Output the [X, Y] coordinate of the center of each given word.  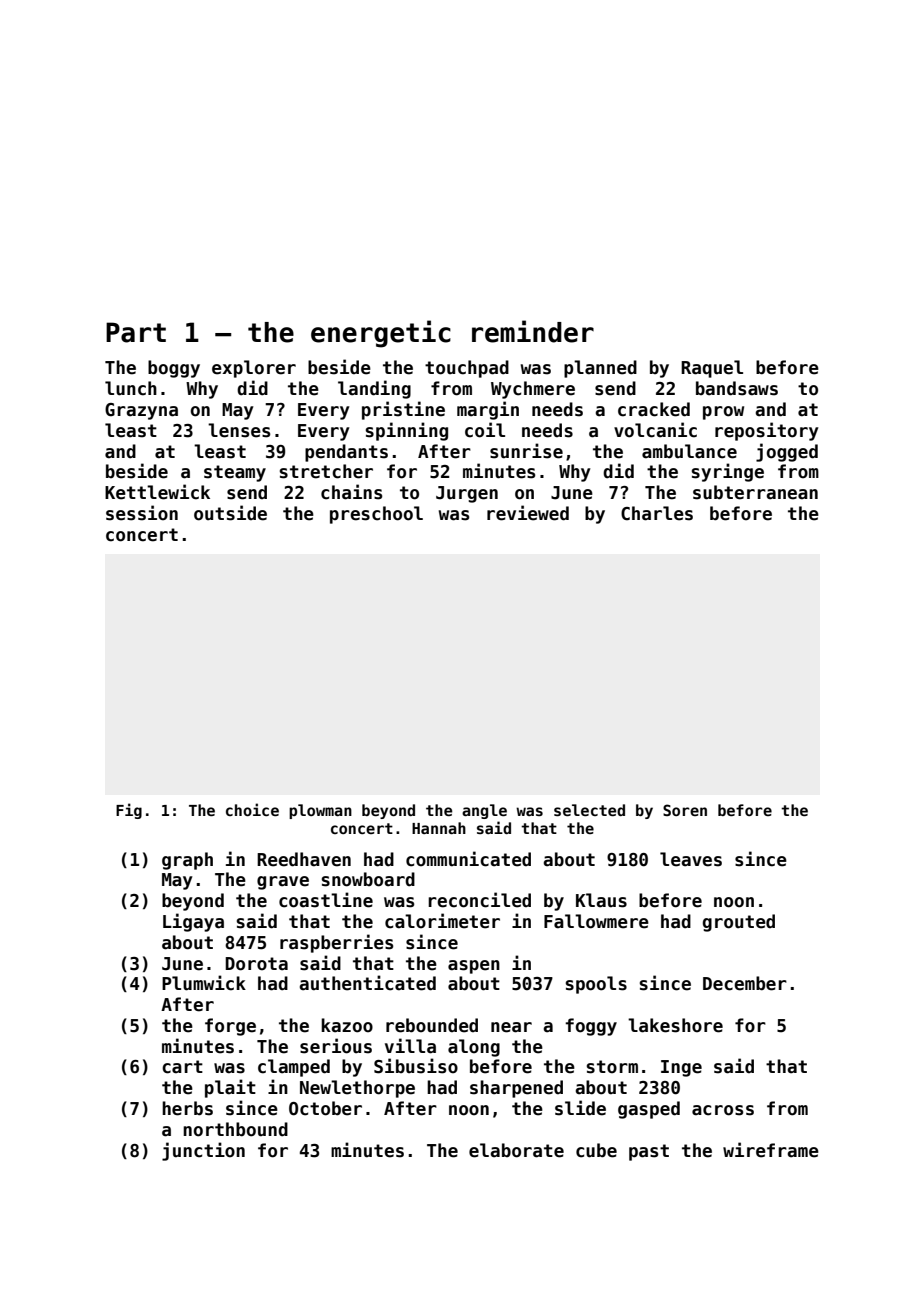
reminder [533, 331]
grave [283, 883]
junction [203, 1151]
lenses [239, 430]
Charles [657, 513]
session [142, 513]
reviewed [528, 513]
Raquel [712, 369]
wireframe [771, 1150]
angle [484, 811]
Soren [685, 810]
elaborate [516, 1150]
